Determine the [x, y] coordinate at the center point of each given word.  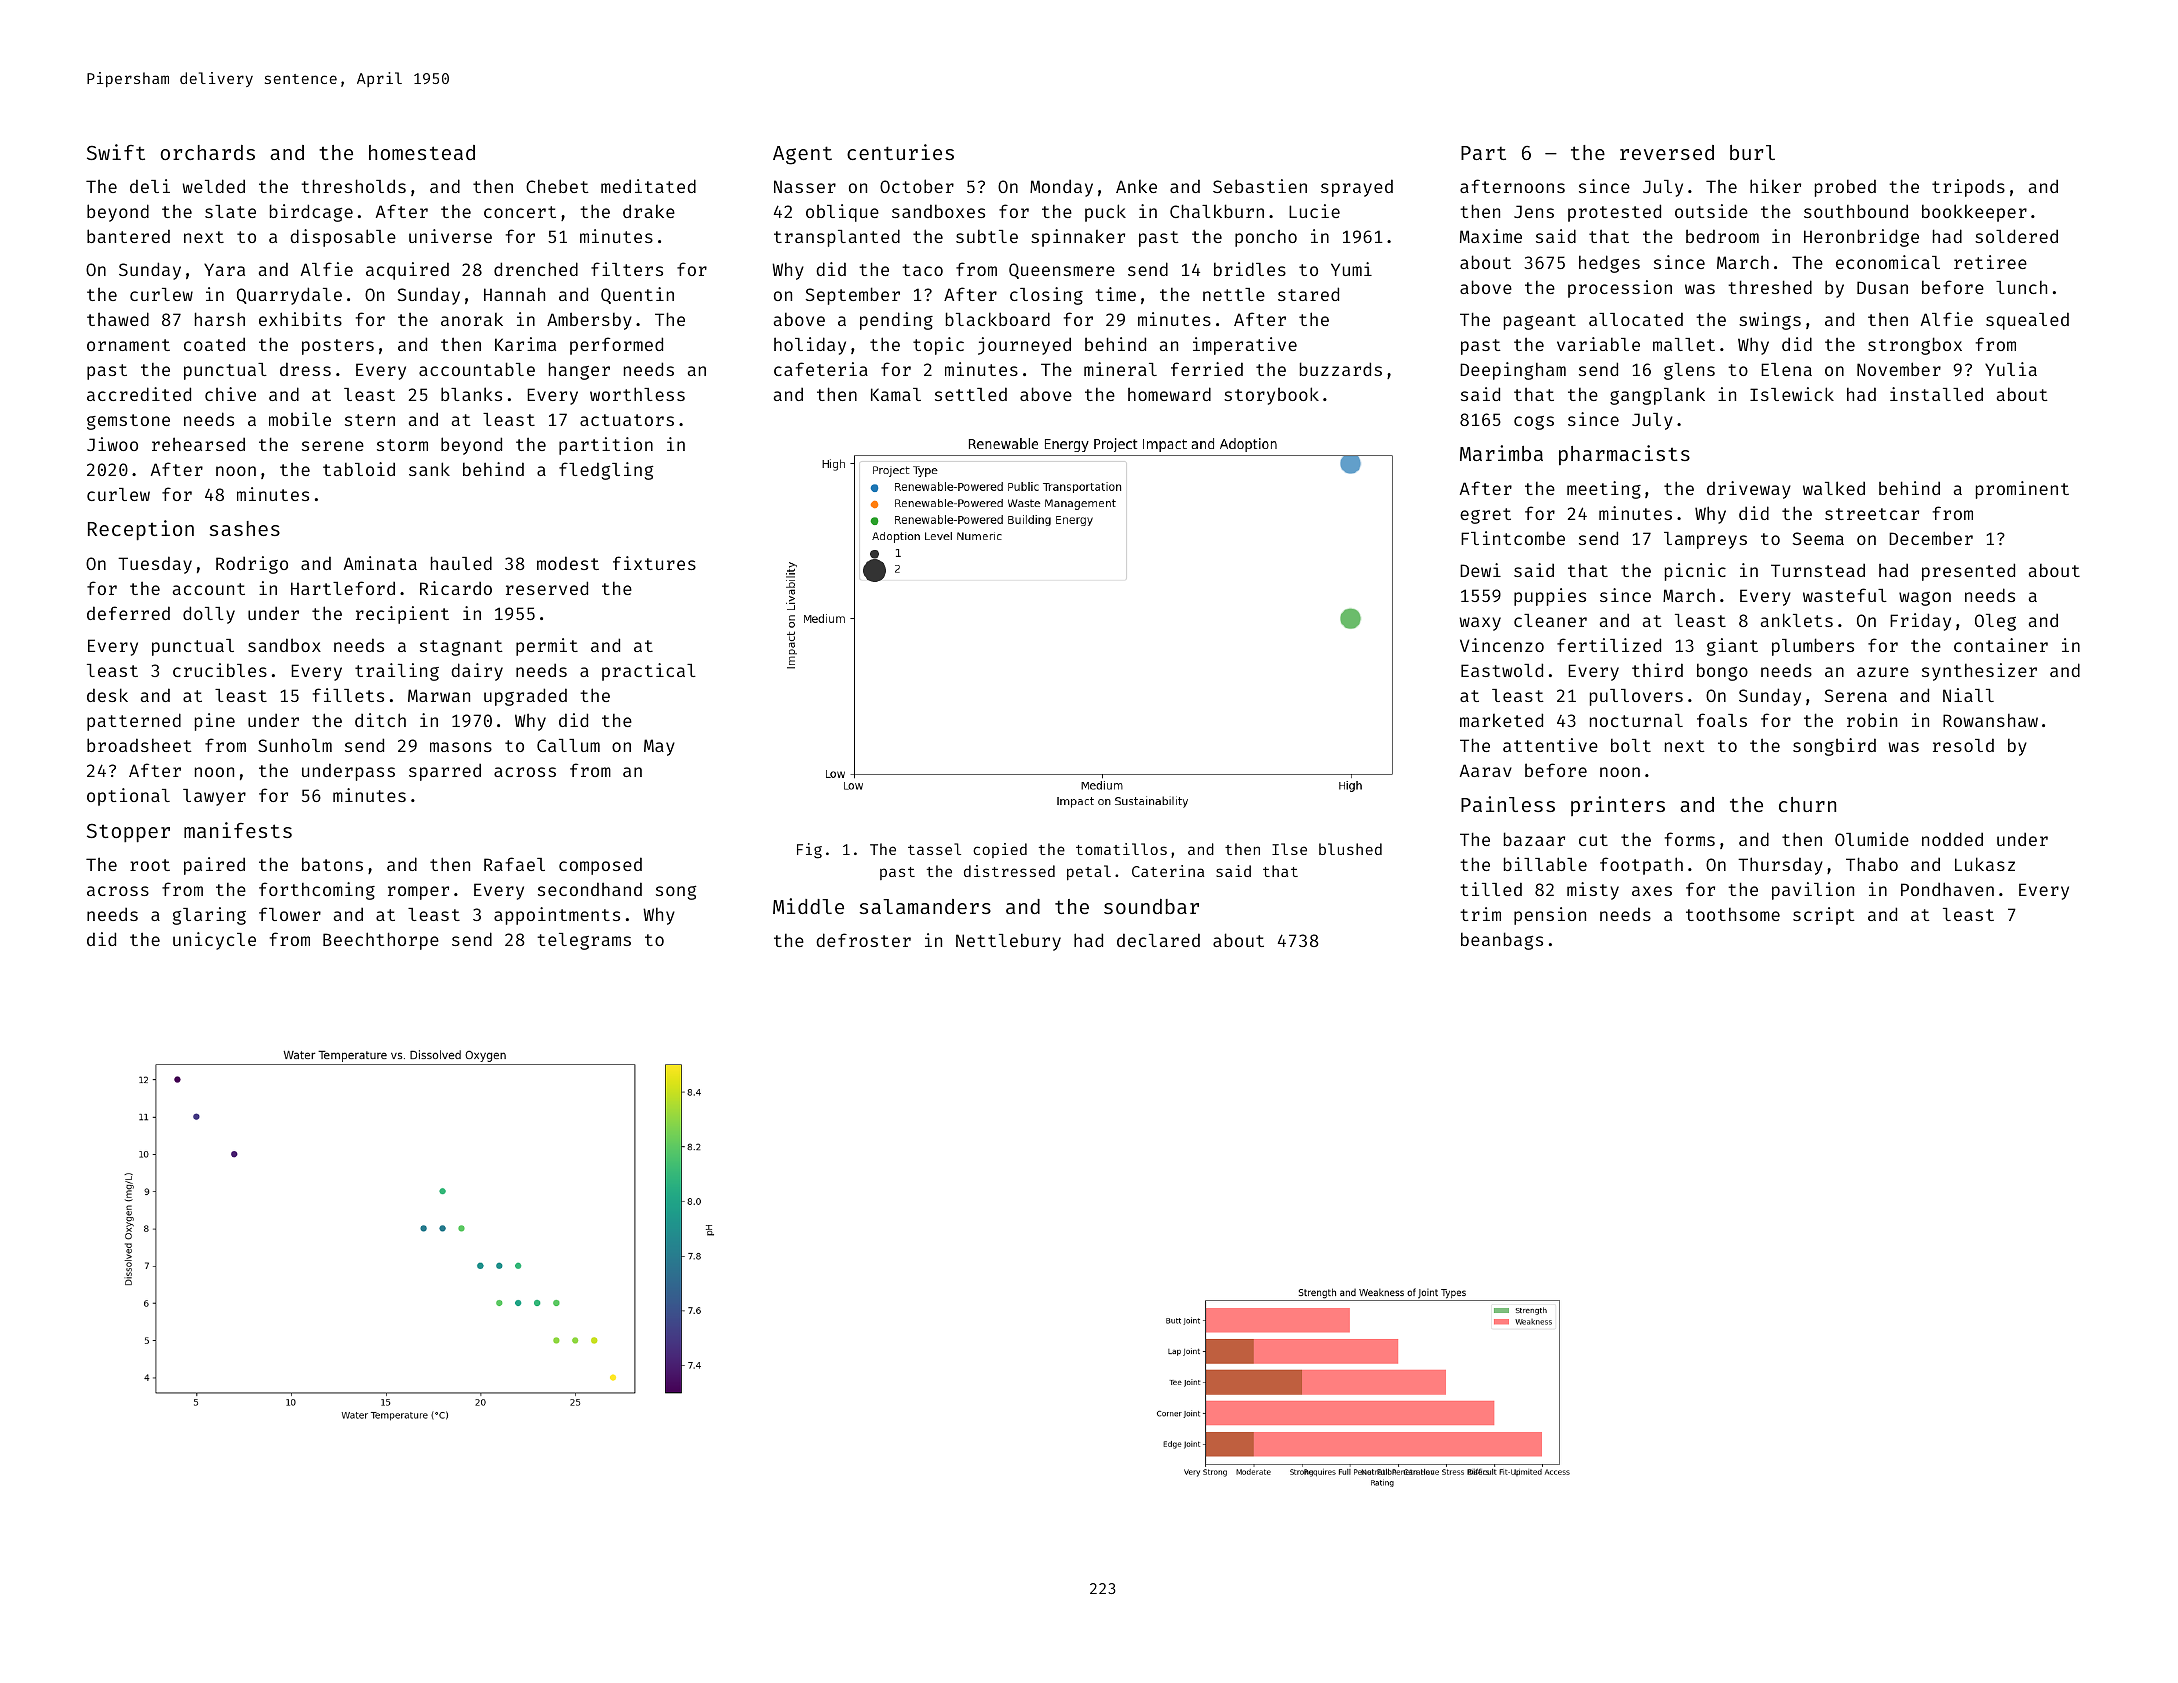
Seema [1818, 538]
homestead [422, 152]
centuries [900, 152]
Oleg [1995, 622]
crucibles [220, 670]
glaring [209, 916]
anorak [472, 319]
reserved [547, 588]
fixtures [654, 563]
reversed [1667, 152]
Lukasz [1985, 864]
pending [896, 321]
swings [1770, 321]
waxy [1480, 624]
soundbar [1151, 906]
